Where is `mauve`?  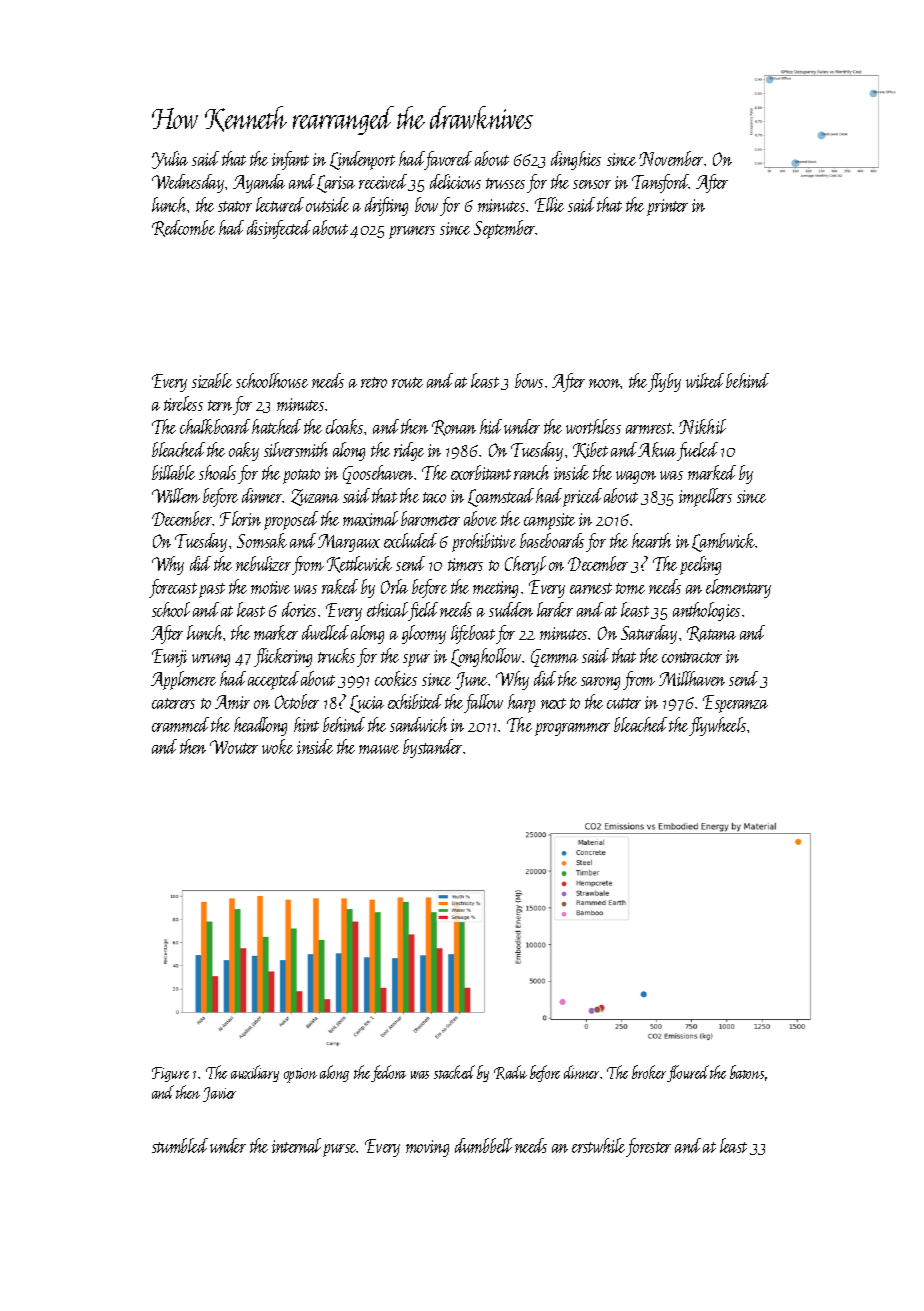
mauve is located at coordinates (379, 749).
